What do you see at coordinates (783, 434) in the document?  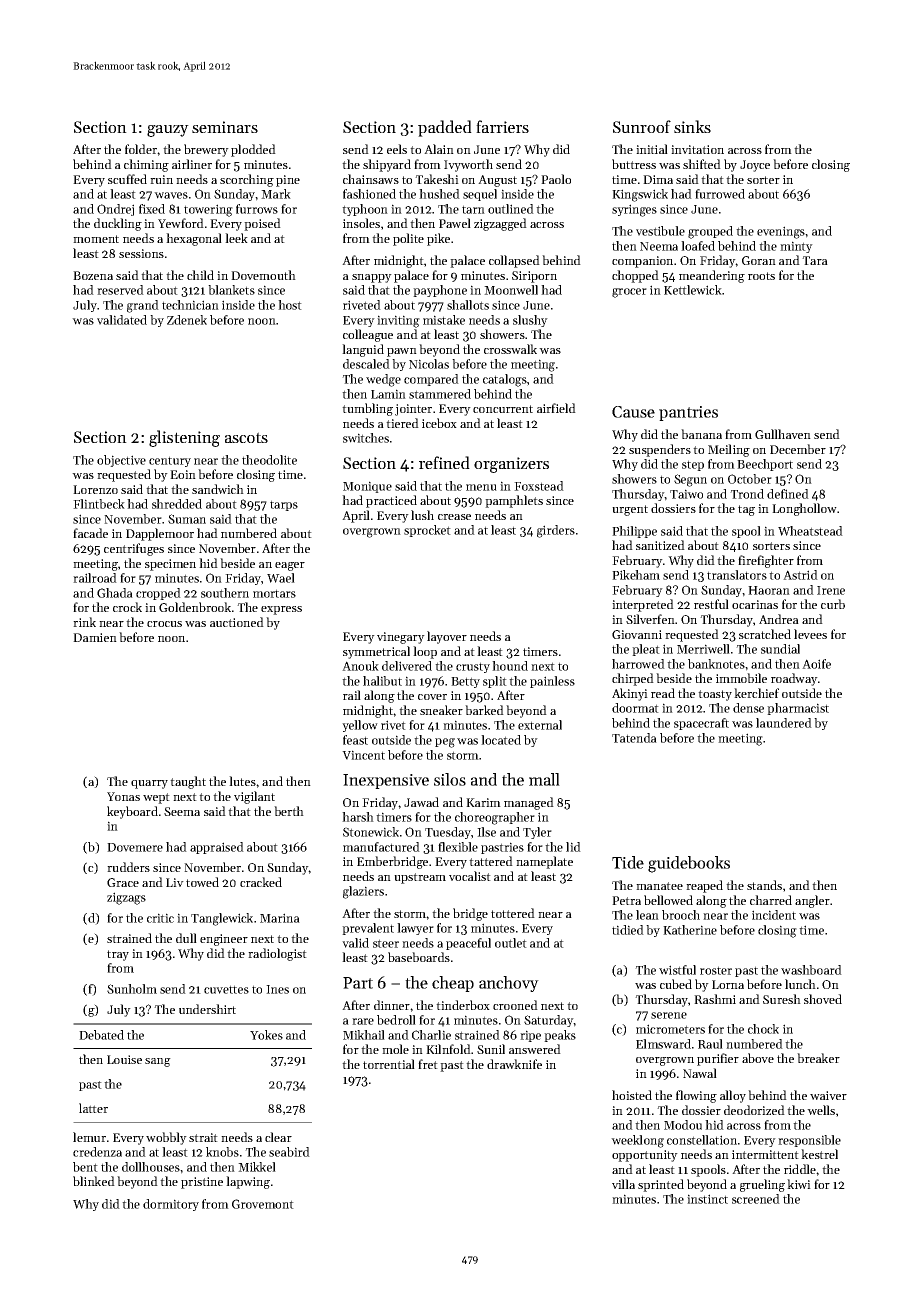 I see `Gullhaven` at bounding box center [783, 434].
